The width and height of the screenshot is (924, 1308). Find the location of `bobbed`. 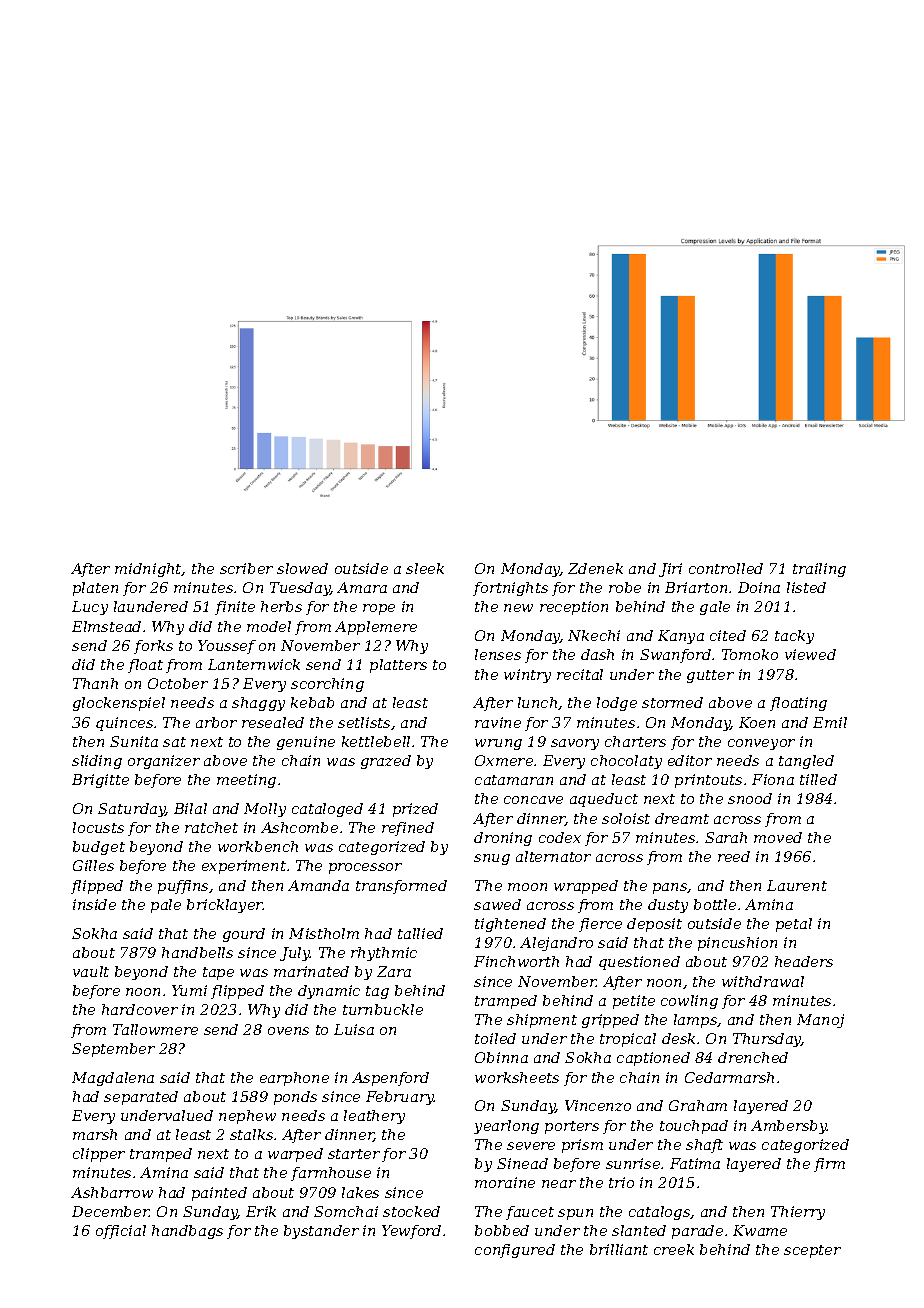

bobbed is located at coordinates (502, 1230).
